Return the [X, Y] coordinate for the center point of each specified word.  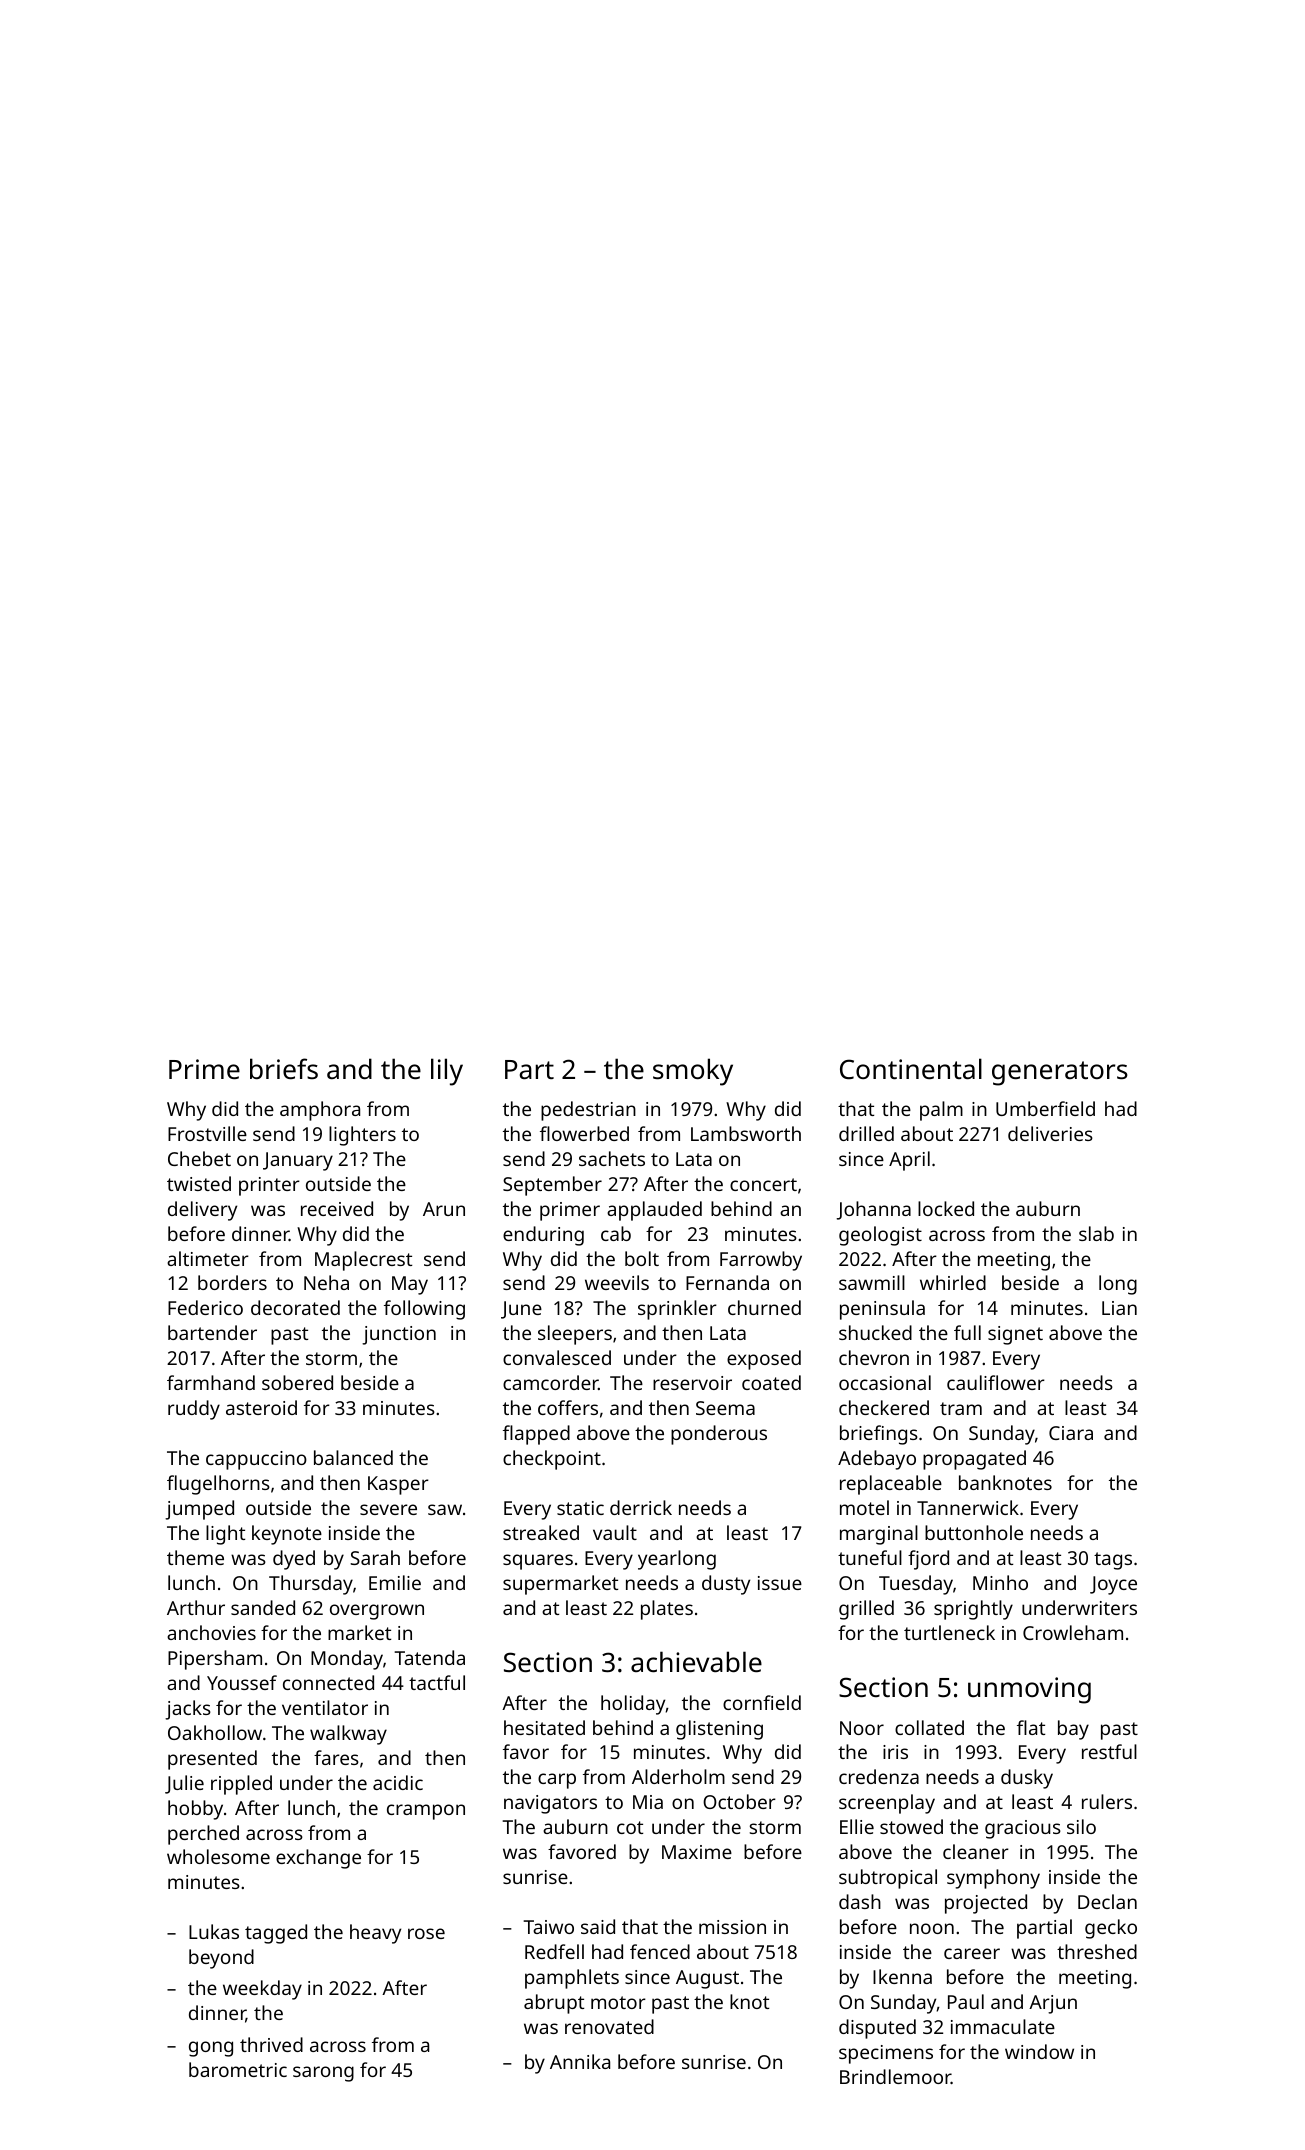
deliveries [1050, 1133]
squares [538, 1562]
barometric [238, 2069]
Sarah [375, 1557]
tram [961, 1408]
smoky [693, 1072]
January [298, 1161]
